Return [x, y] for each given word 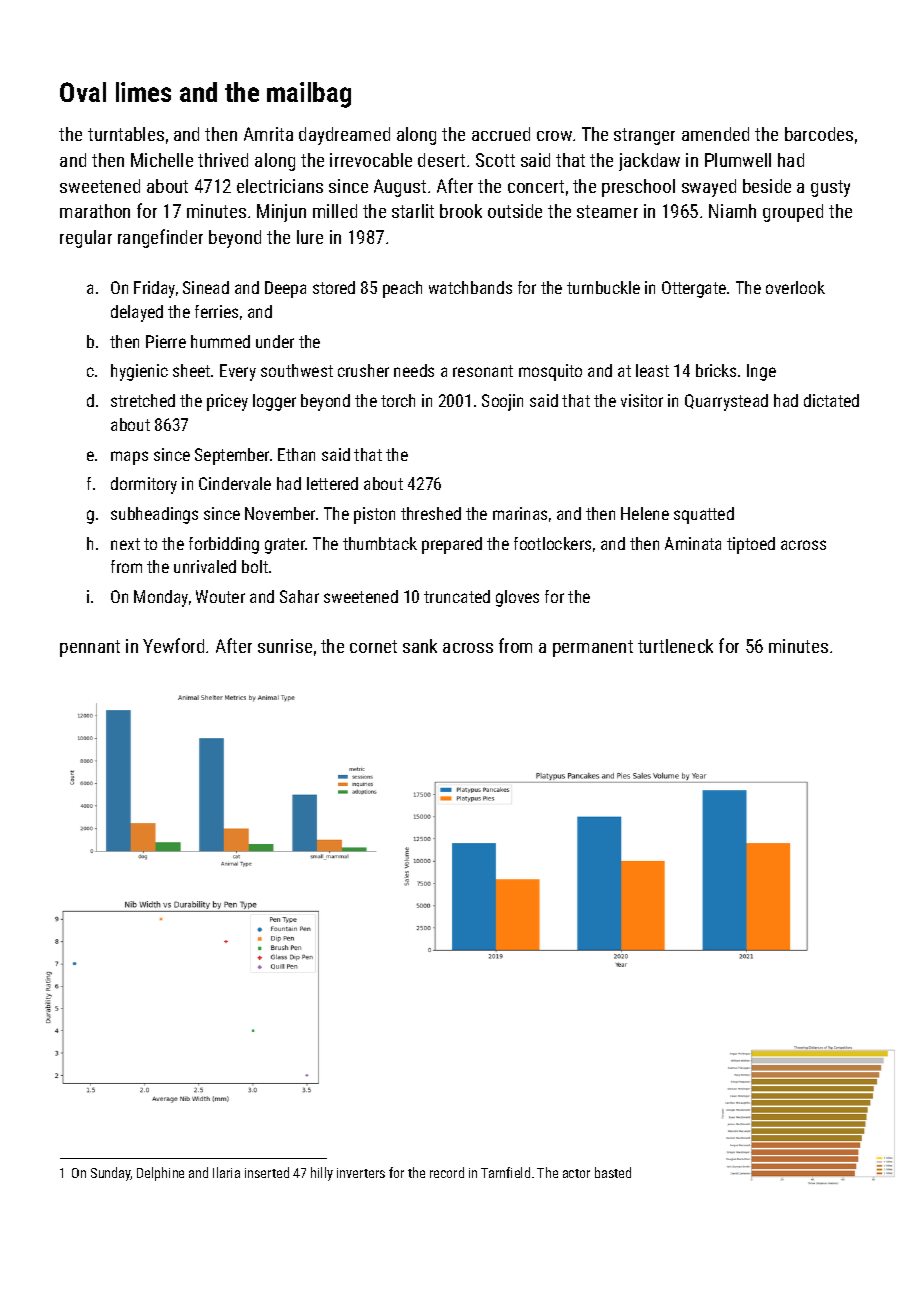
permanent [593, 648]
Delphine [160, 1174]
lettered [332, 483]
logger [274, 402]
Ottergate [694, 289]
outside [515, 211]
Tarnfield [505, 1172]
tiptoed [751, 545]
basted [613, 1172]
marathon [95, 211]
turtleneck [675, 646]
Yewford [173, 645]
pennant [90, 648]
